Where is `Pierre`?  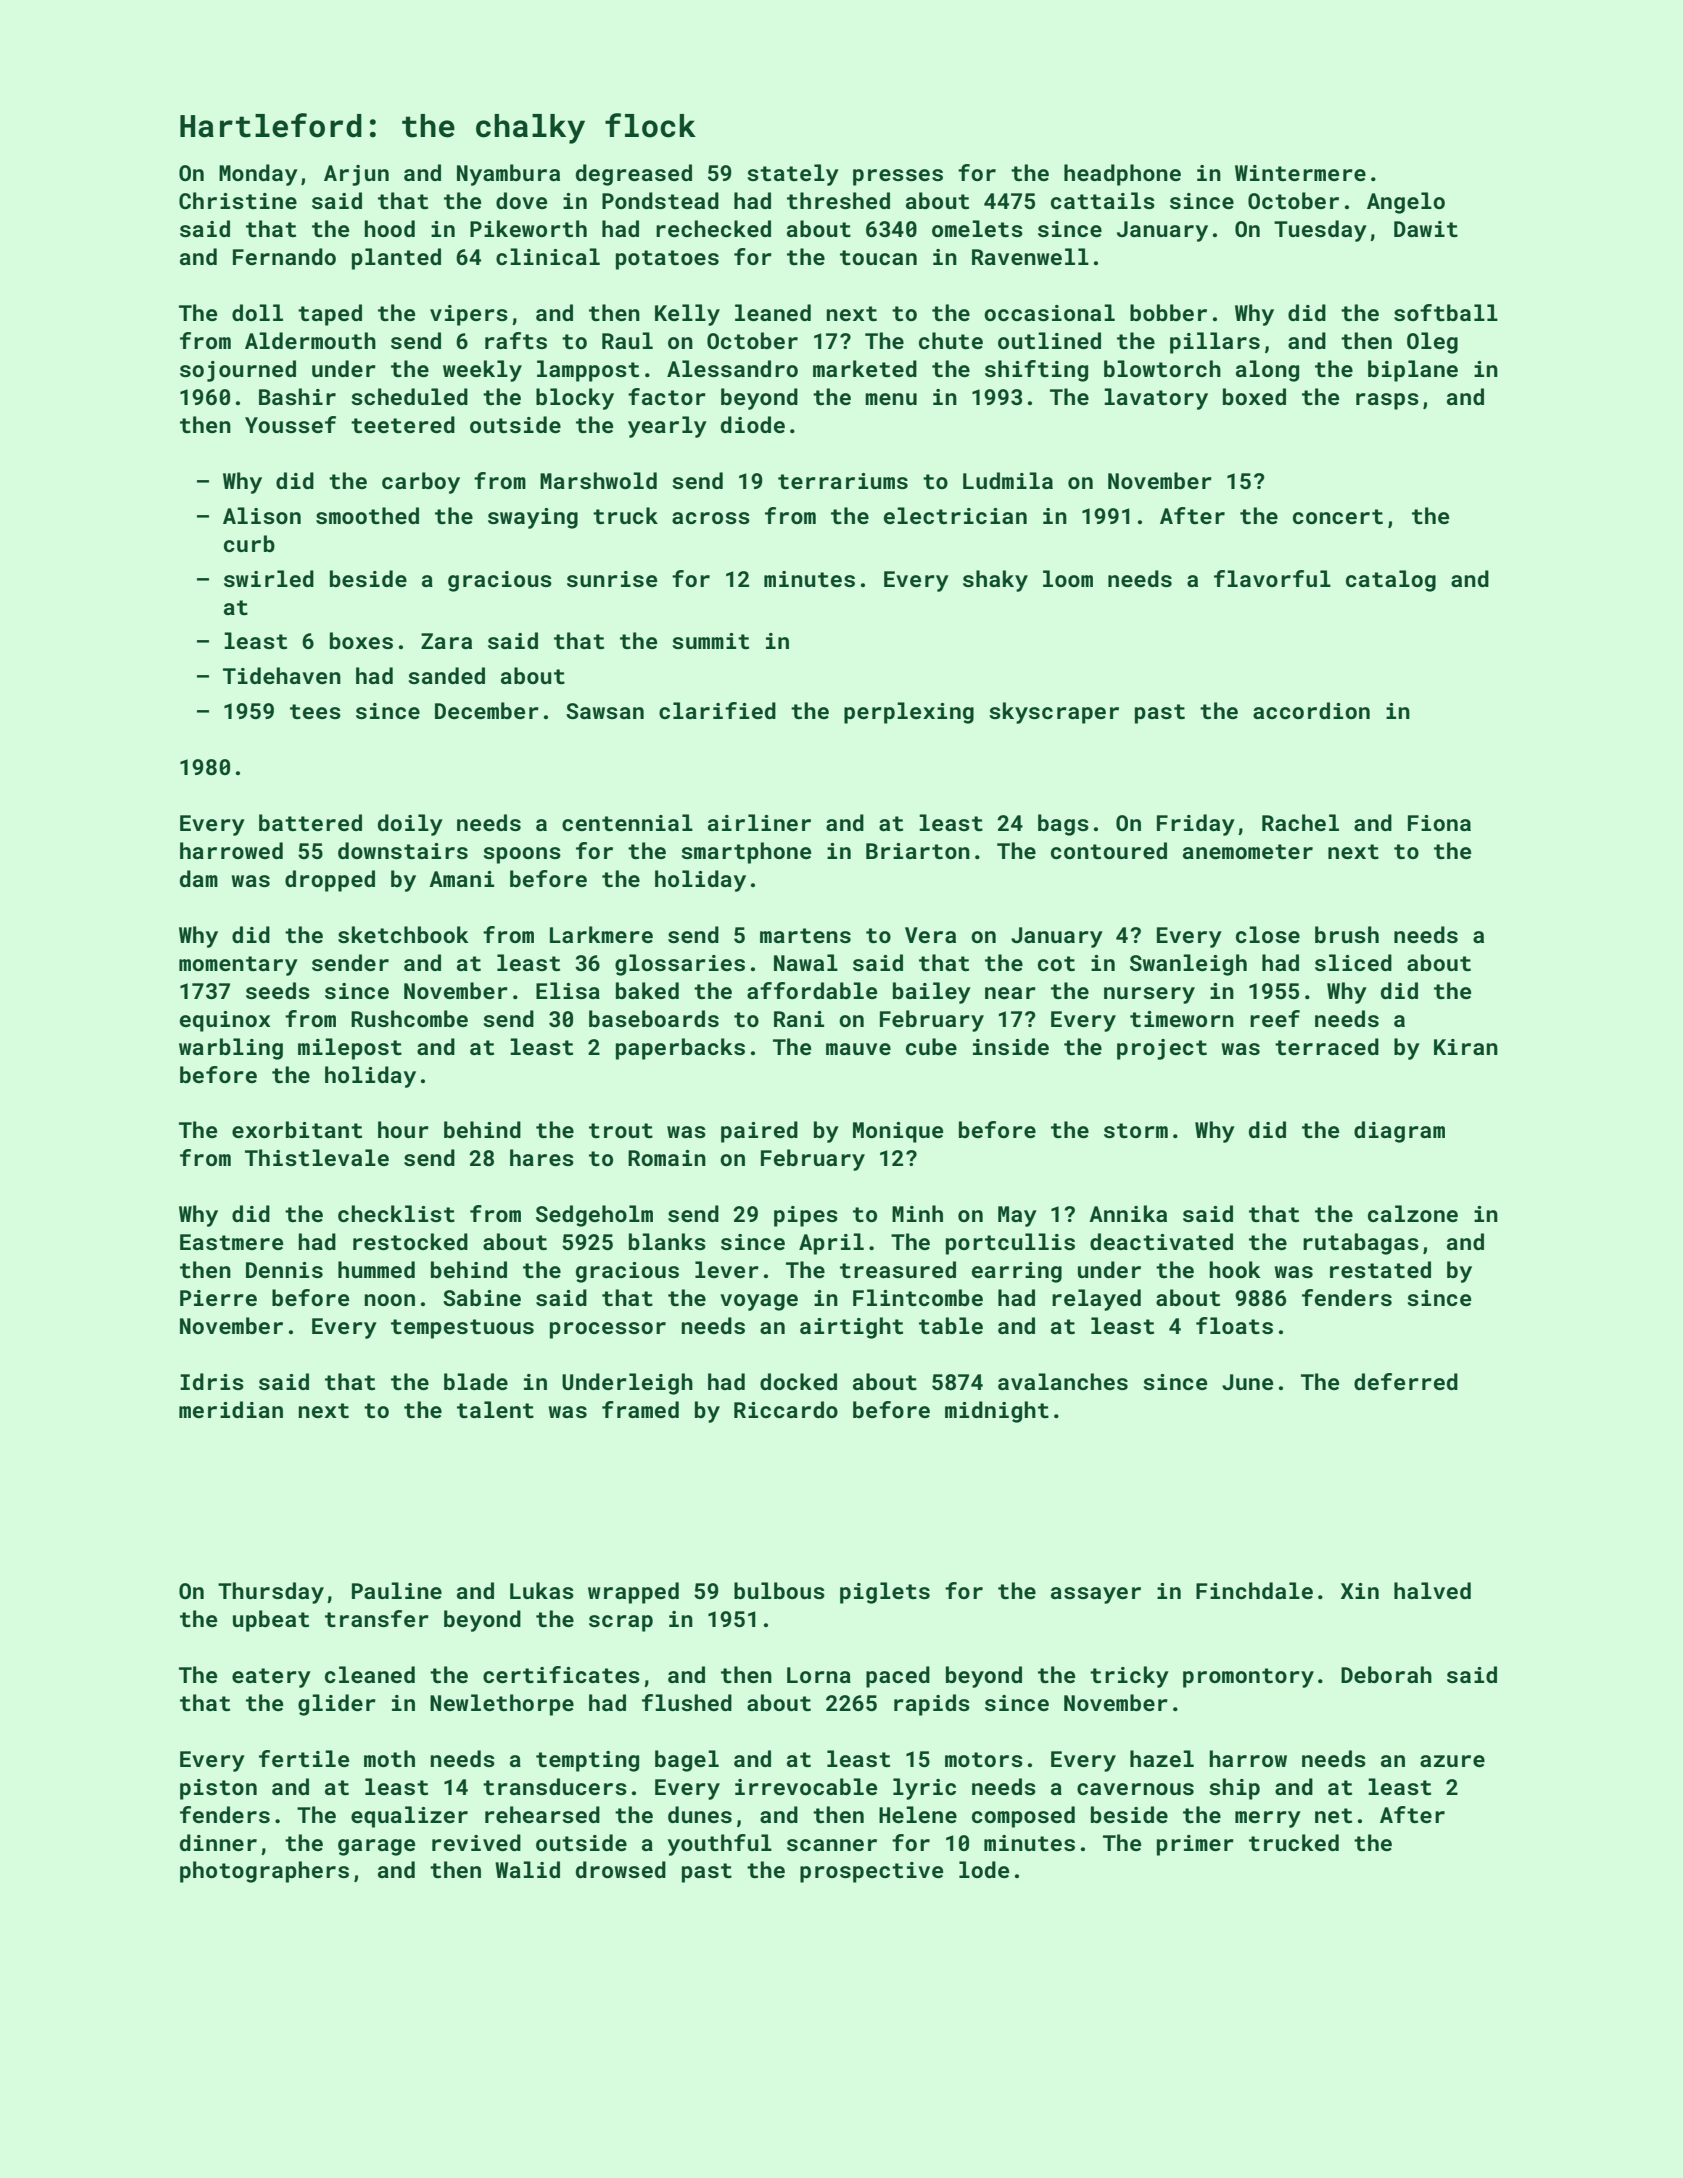
Pierre is located at coordinates (218, 1298).
